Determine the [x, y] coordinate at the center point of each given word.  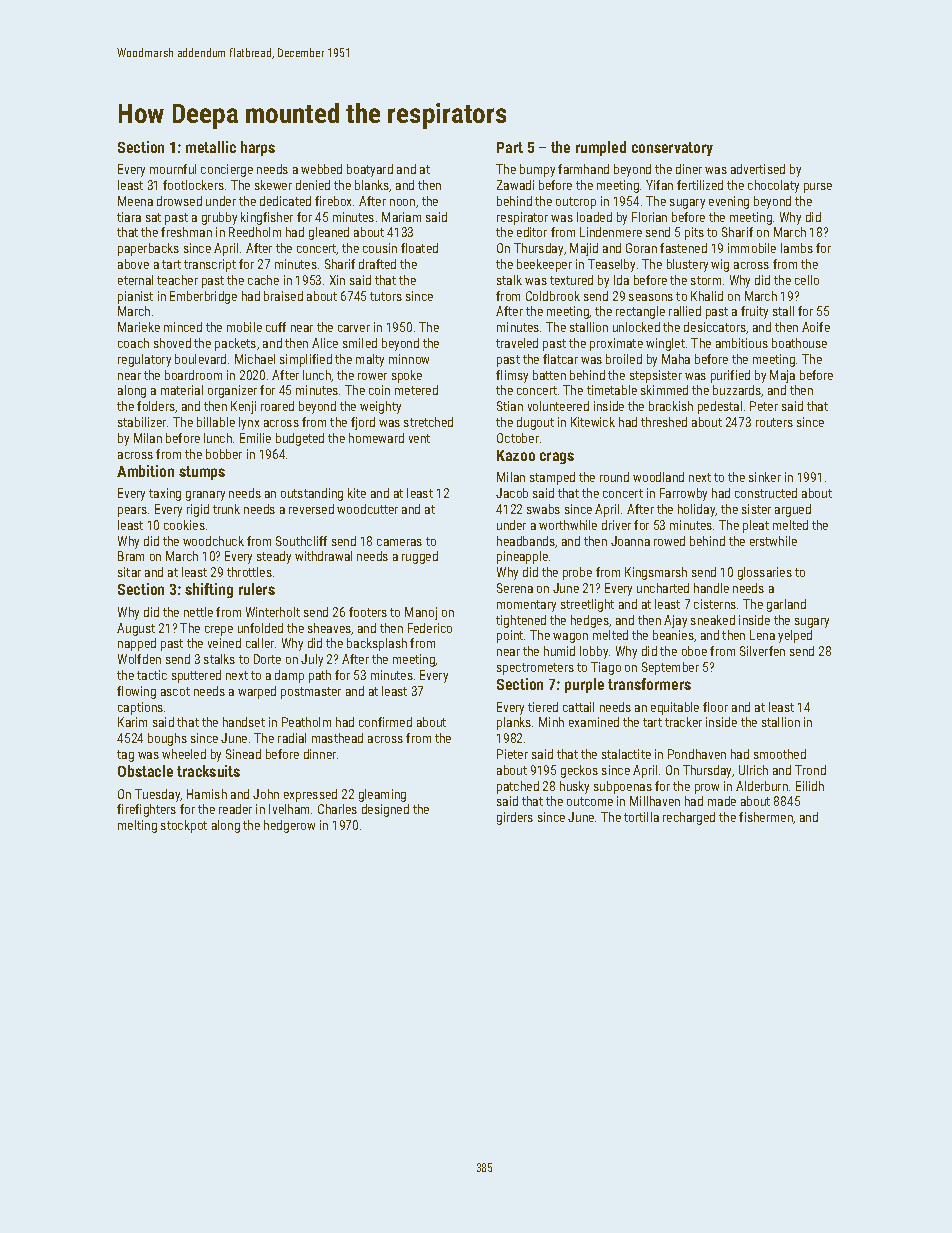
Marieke [139, 327]
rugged [420, 557]
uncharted [663, 588]
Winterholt [273, 612]
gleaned [329, 233]
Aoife [816, 327]
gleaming [382, 795]
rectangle [640, 312]
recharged [689, 818]
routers [774, 422]
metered [416, 390]
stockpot [184, 826]
